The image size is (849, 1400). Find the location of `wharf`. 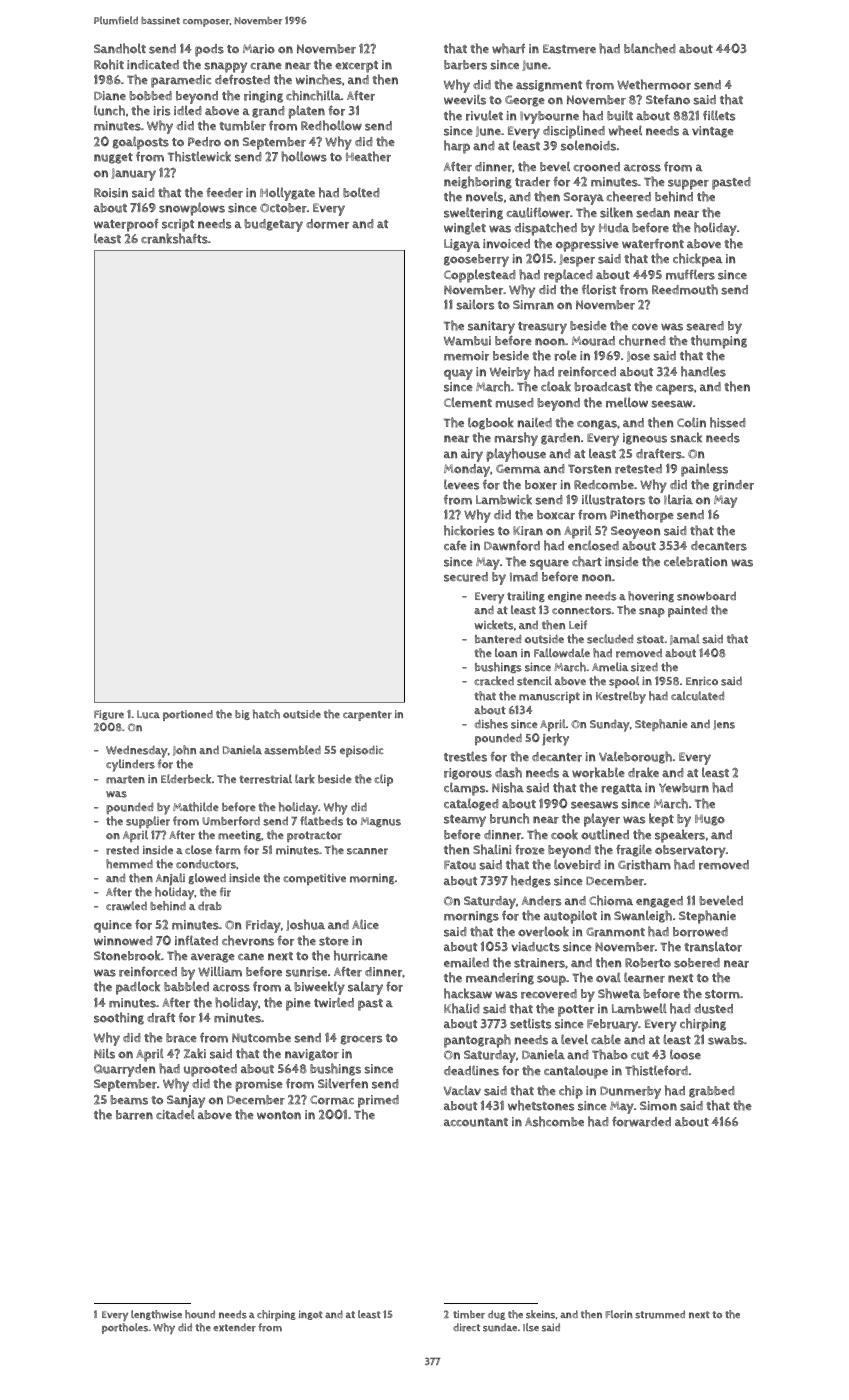

wharf is located at coordinates (508, 48).
